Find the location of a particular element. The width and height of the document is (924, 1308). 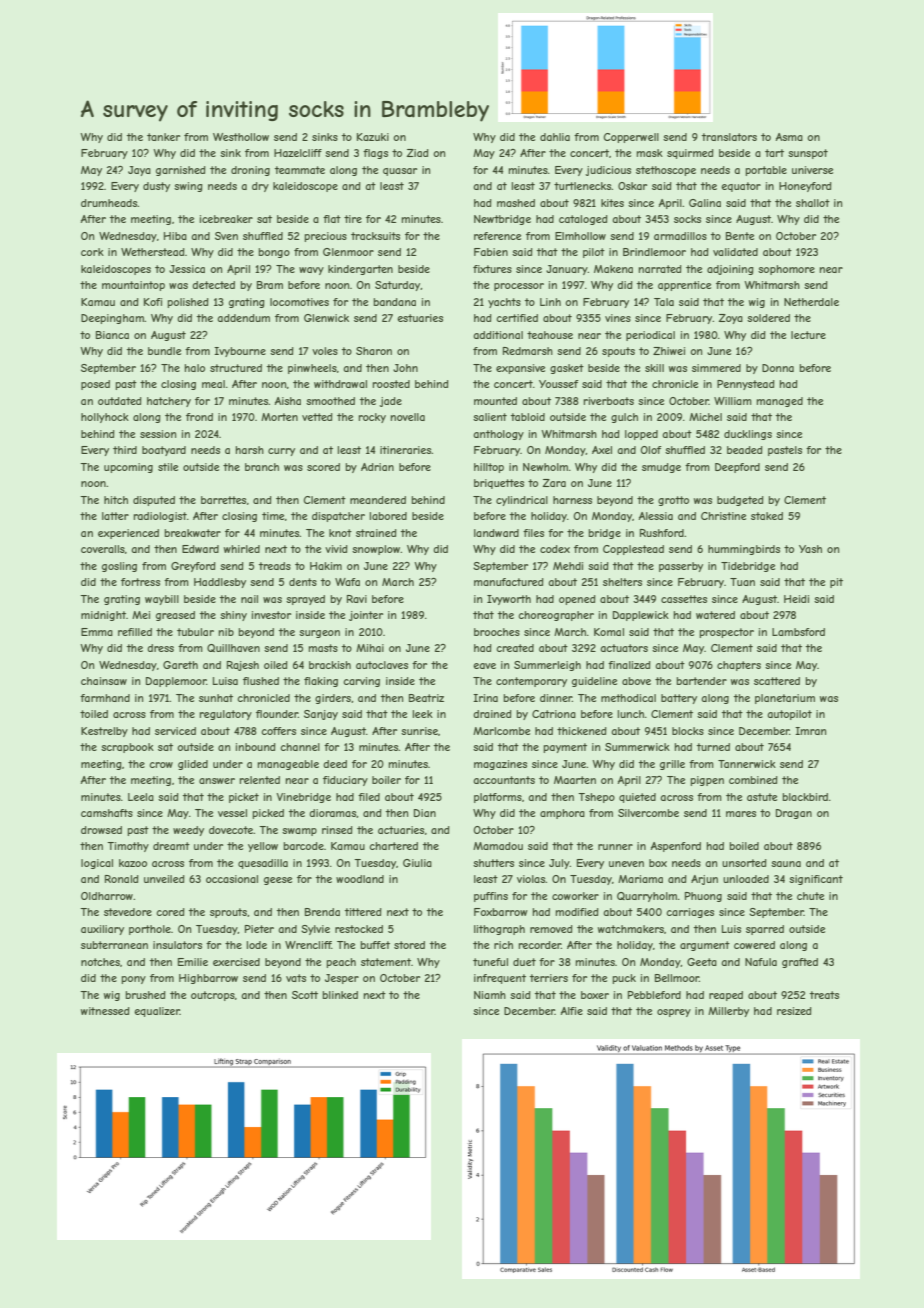

stevedore is located at coordinates (128, 912).
